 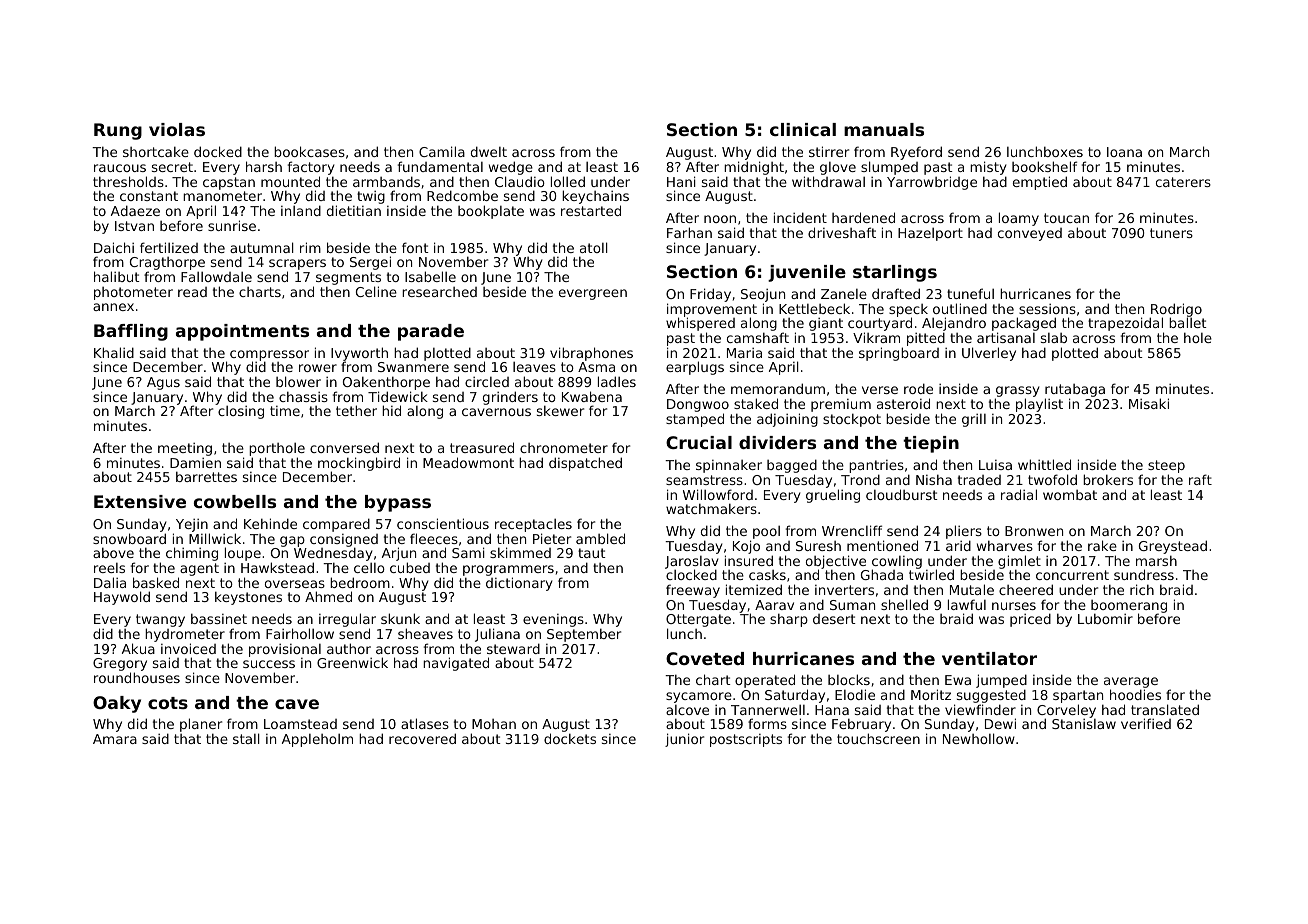 What do you see at coordinates (510, 398) in the page?
I see `grinders` at bounding box center [510, 398].
